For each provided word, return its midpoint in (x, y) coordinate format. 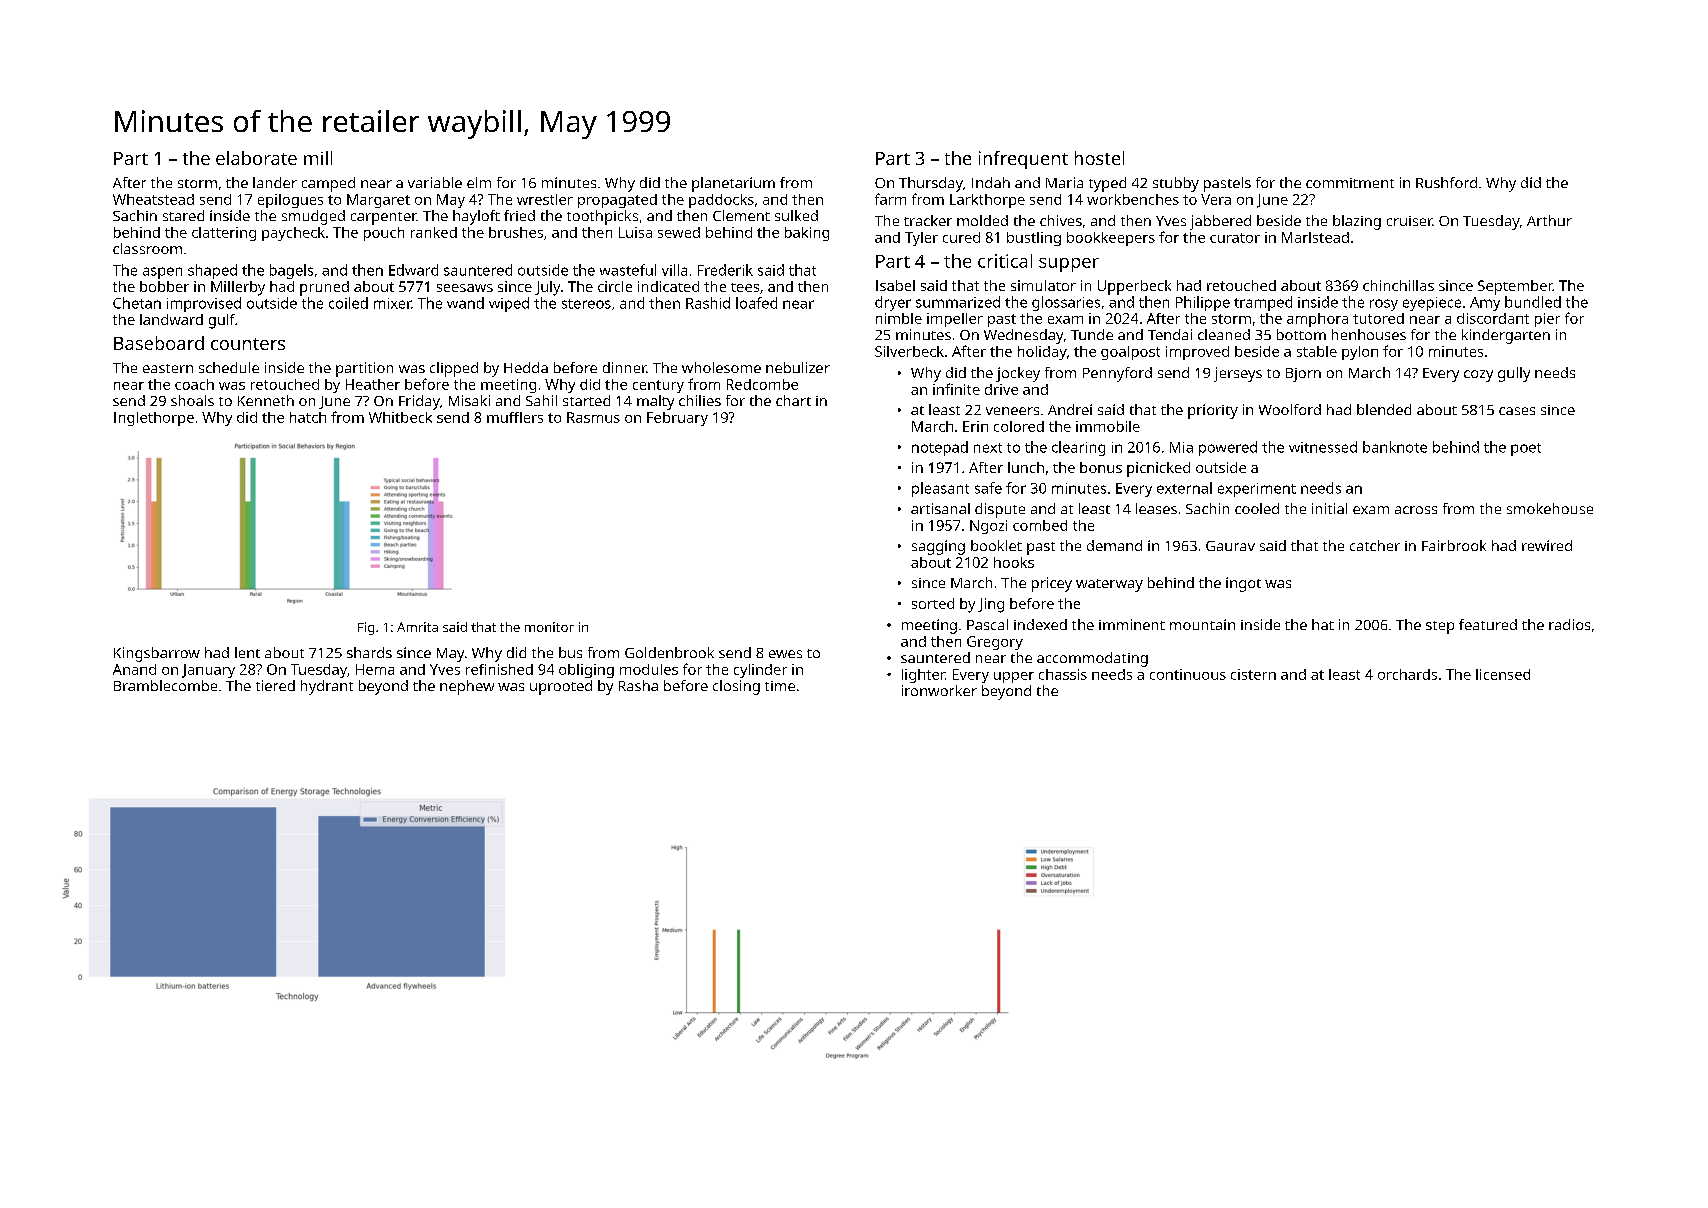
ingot (1243, 584)
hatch (308, 417)
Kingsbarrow (157, 654)
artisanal (940, 508)
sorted (933, 603)
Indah (991, 182)
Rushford (1446, 182)
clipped (454, 369)
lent (247, 652)
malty (655, 402)
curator (1235, 238)
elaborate (256, 158)
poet (1526, 449)
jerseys (1238, 374)
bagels (291, 271)
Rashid (708, 303)
